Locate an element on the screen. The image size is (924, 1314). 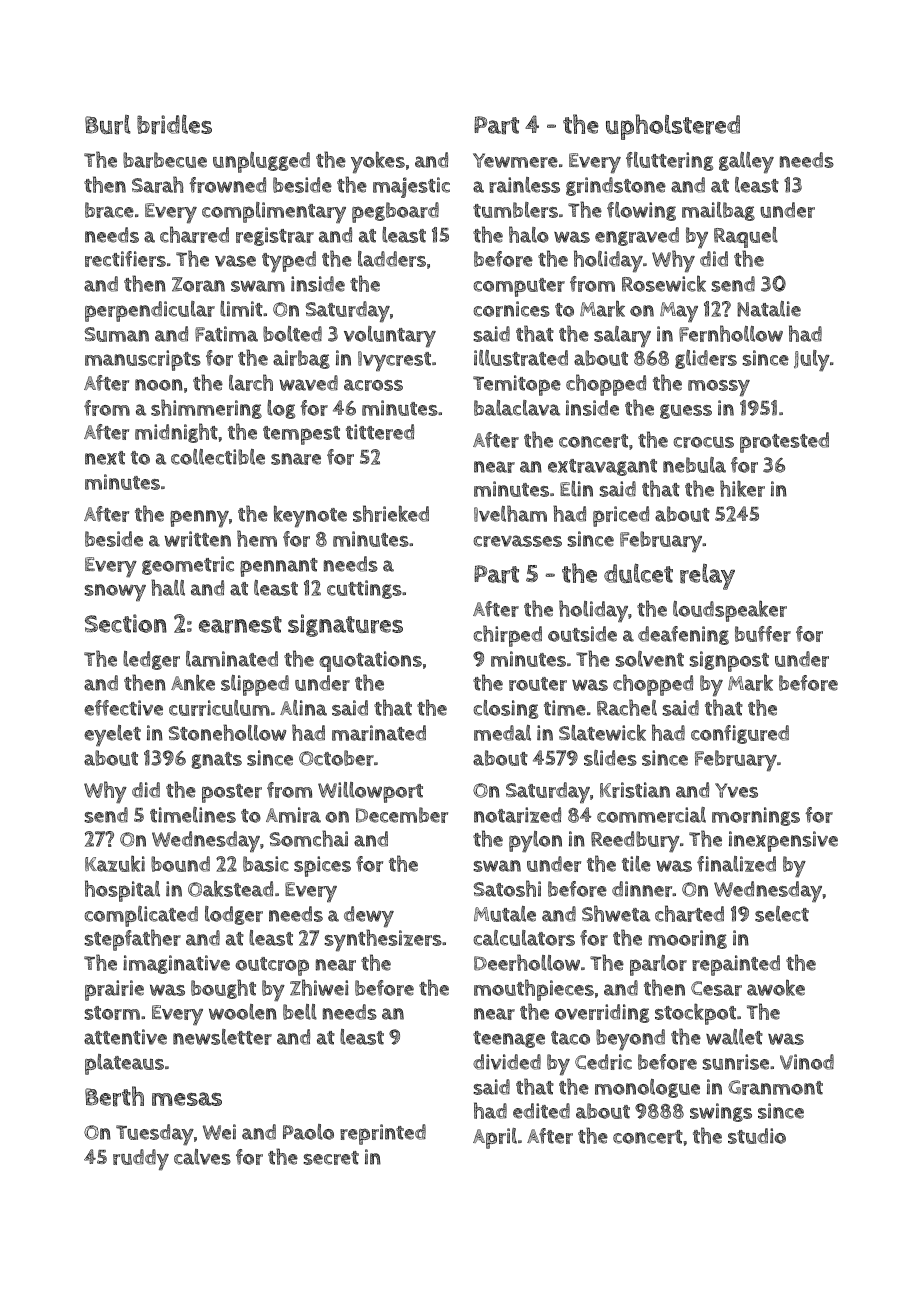
frowned is located at coordinates (227, 185).
